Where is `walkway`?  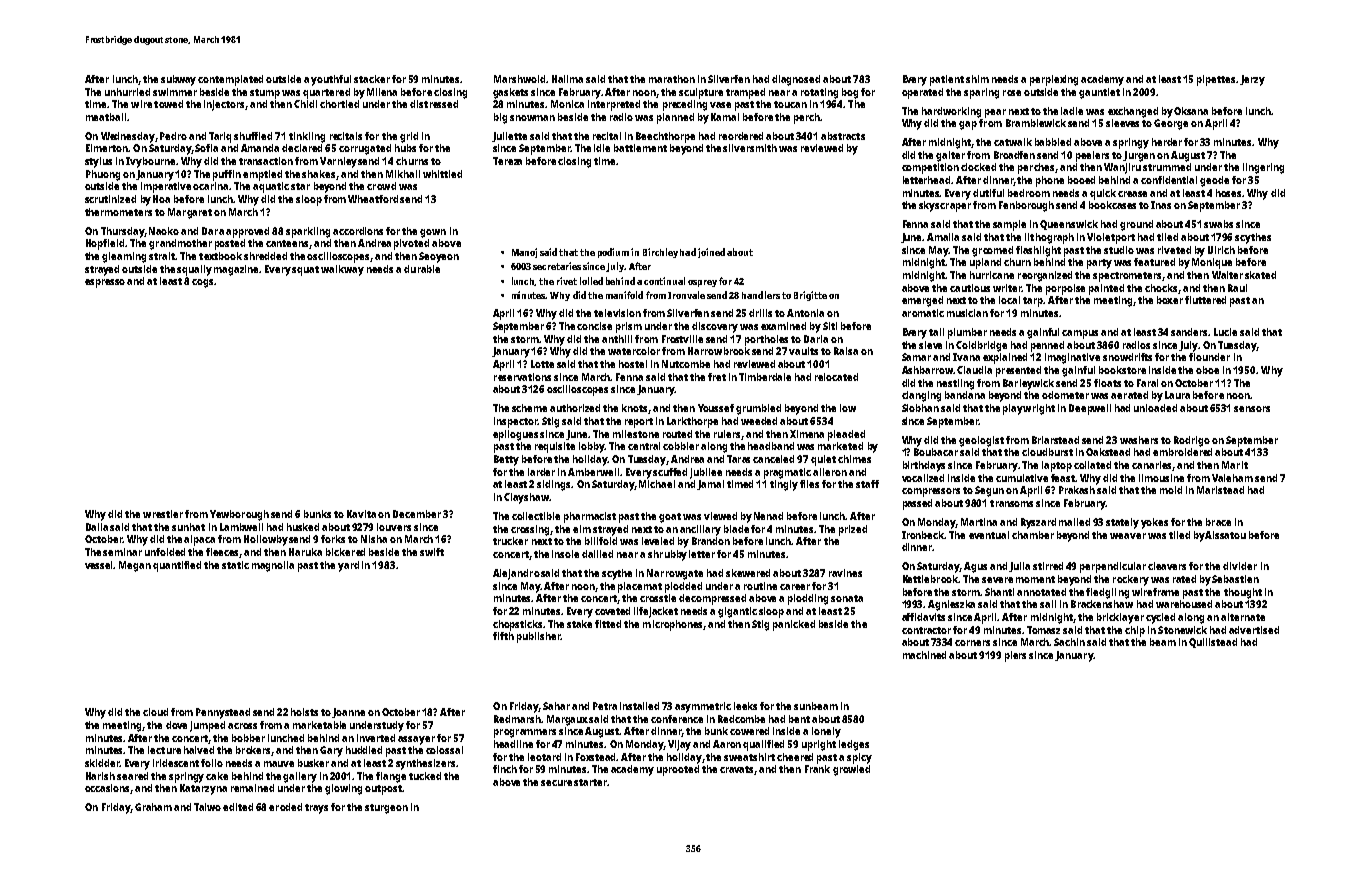
walkway is located at coordinates (342, 270).
